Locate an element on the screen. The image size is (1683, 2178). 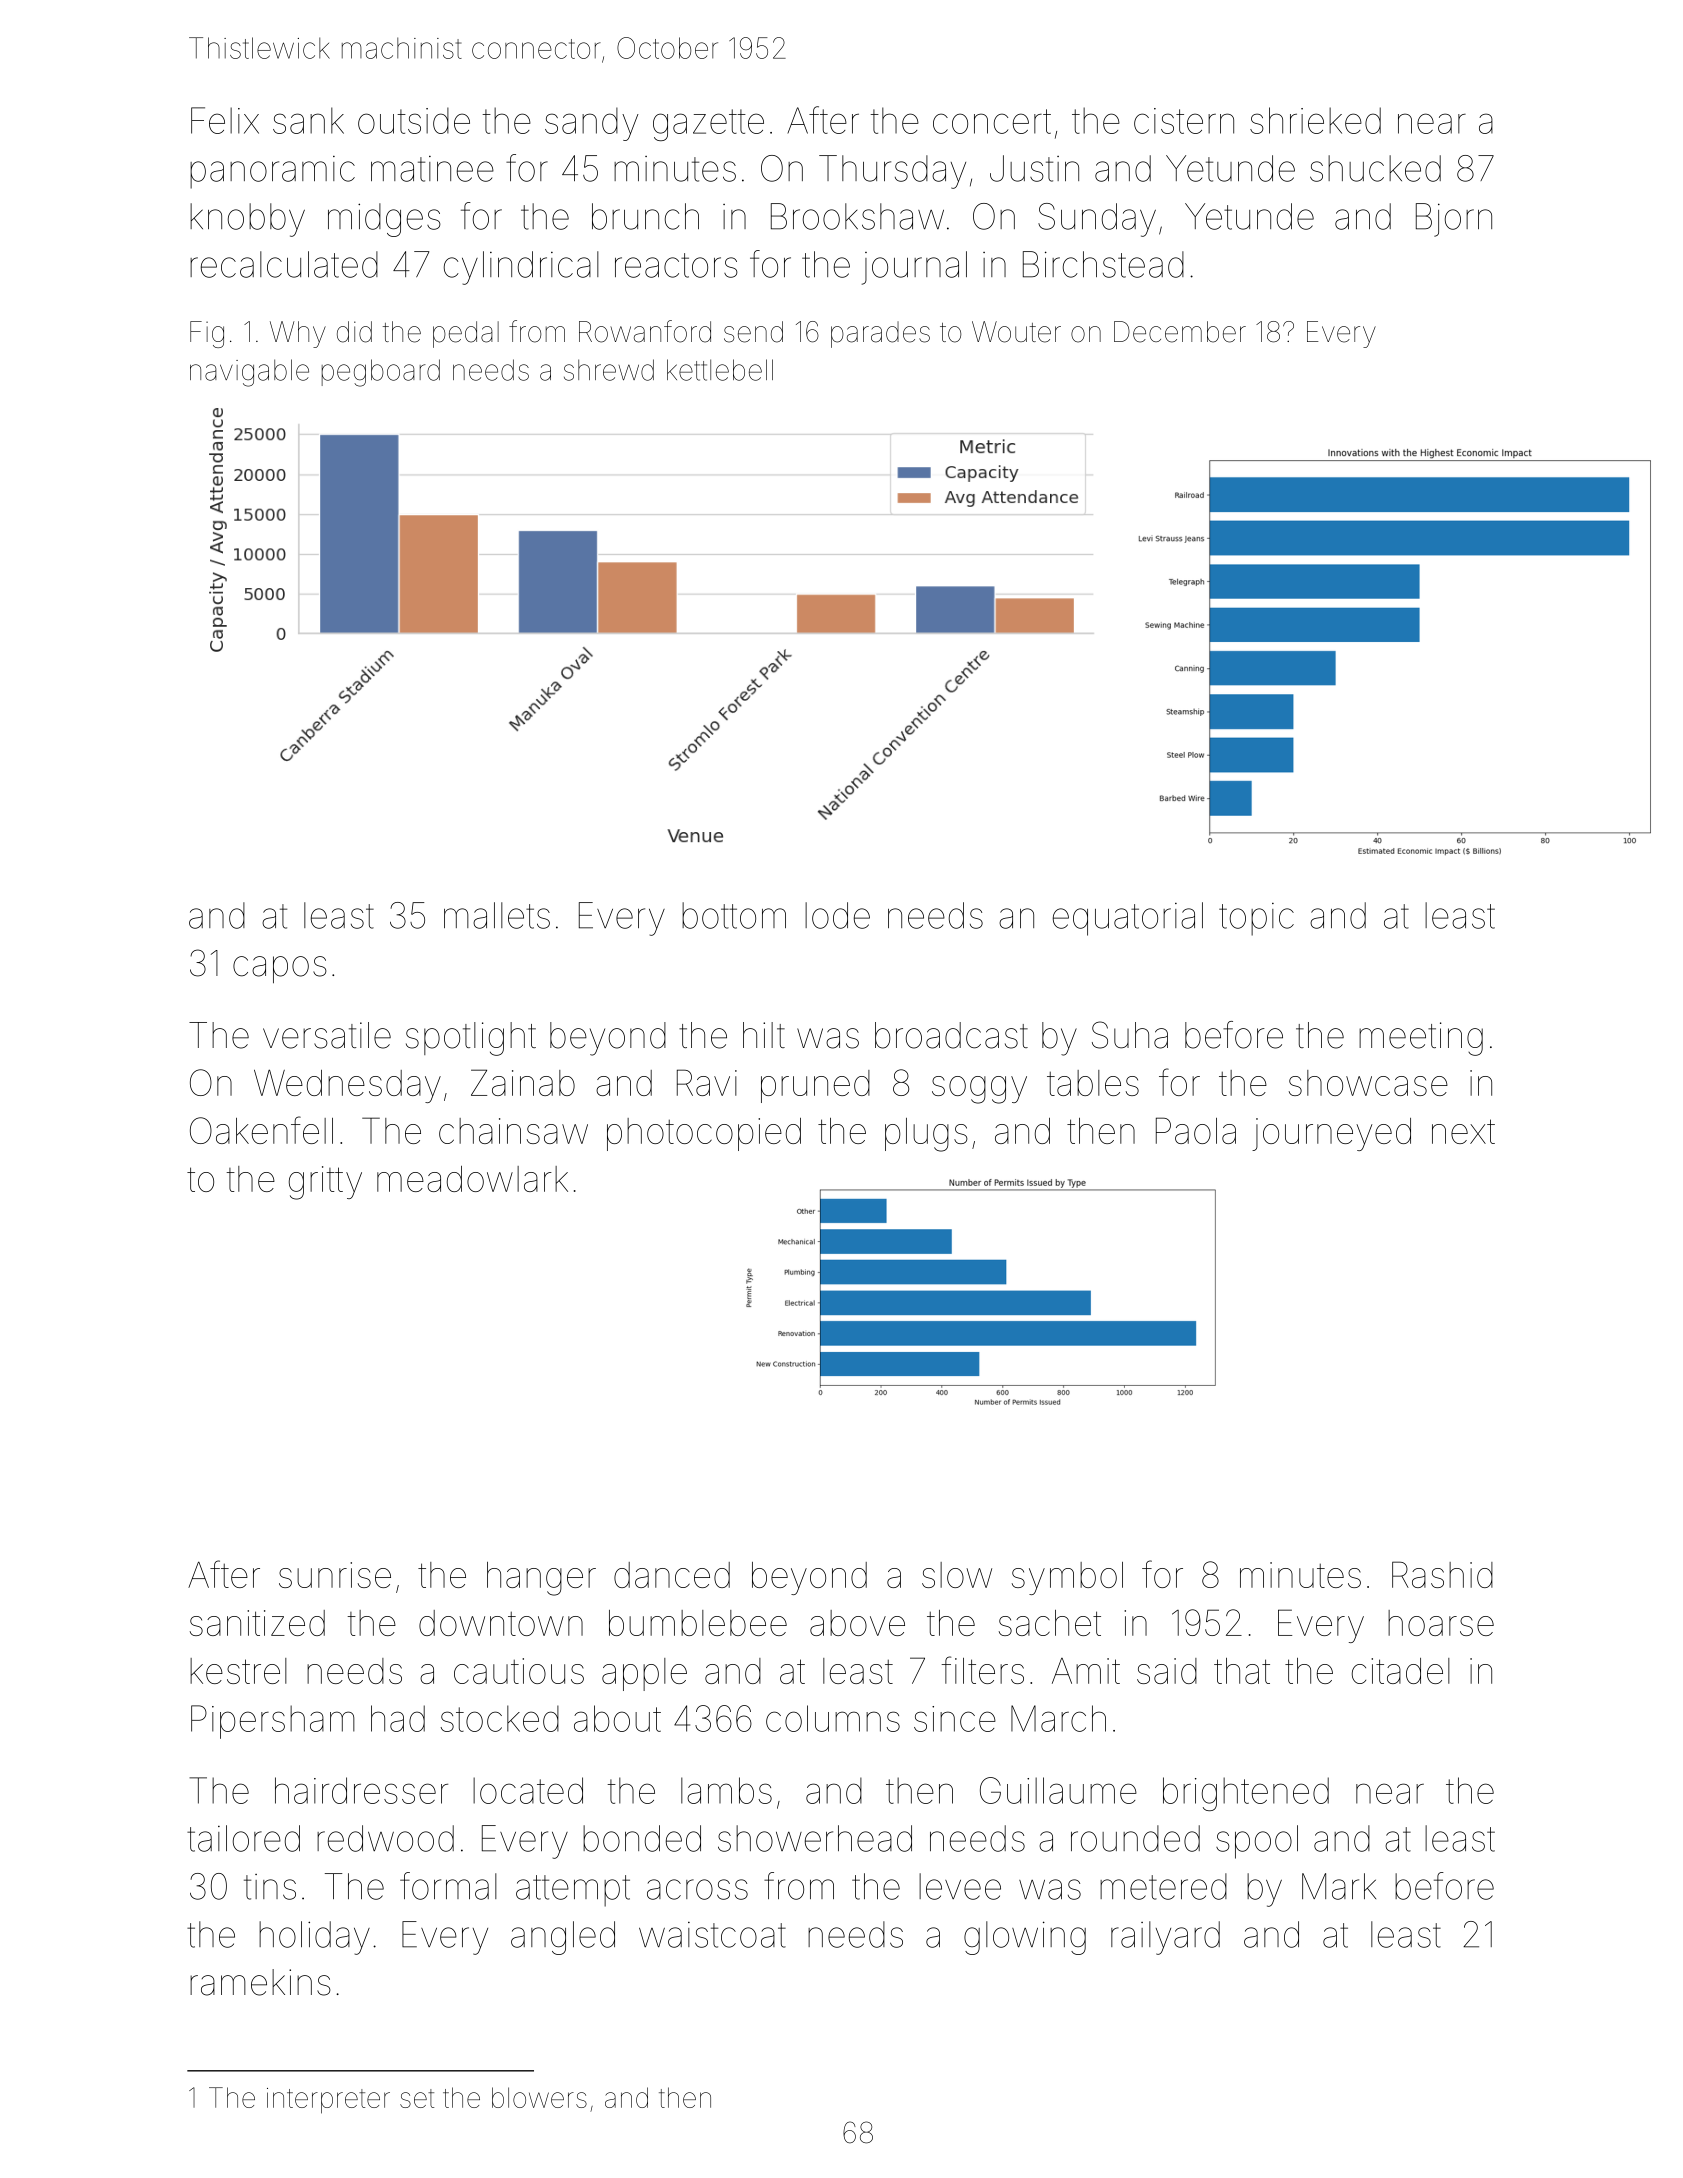
interpreter is located at coordinates (328, 2101).
